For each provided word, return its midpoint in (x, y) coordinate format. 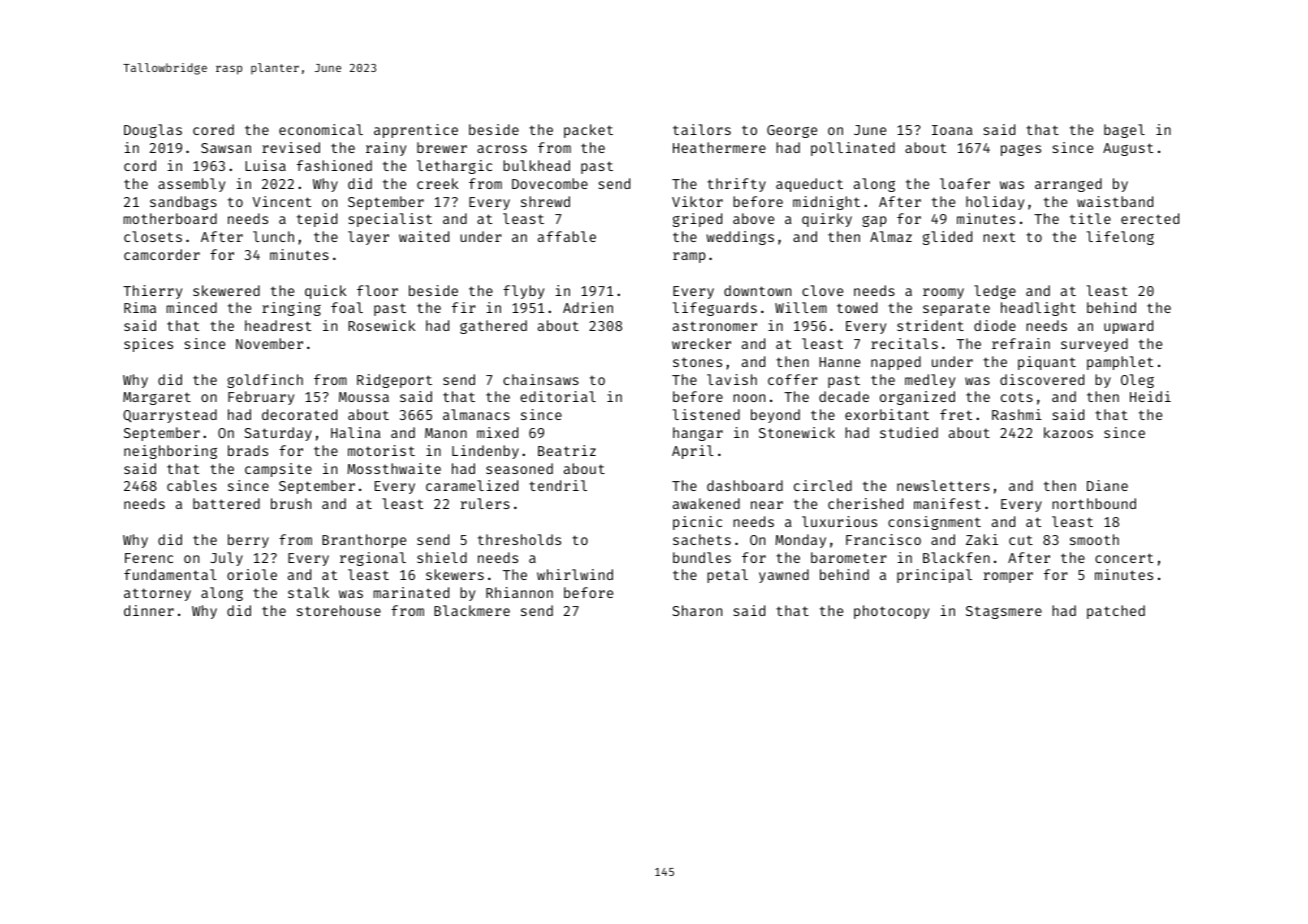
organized (917, 398)
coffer (793, 379)
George (792, 131)
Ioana (952, 130)
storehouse (339, 610)
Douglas (153, 131)
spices (148, 345)
